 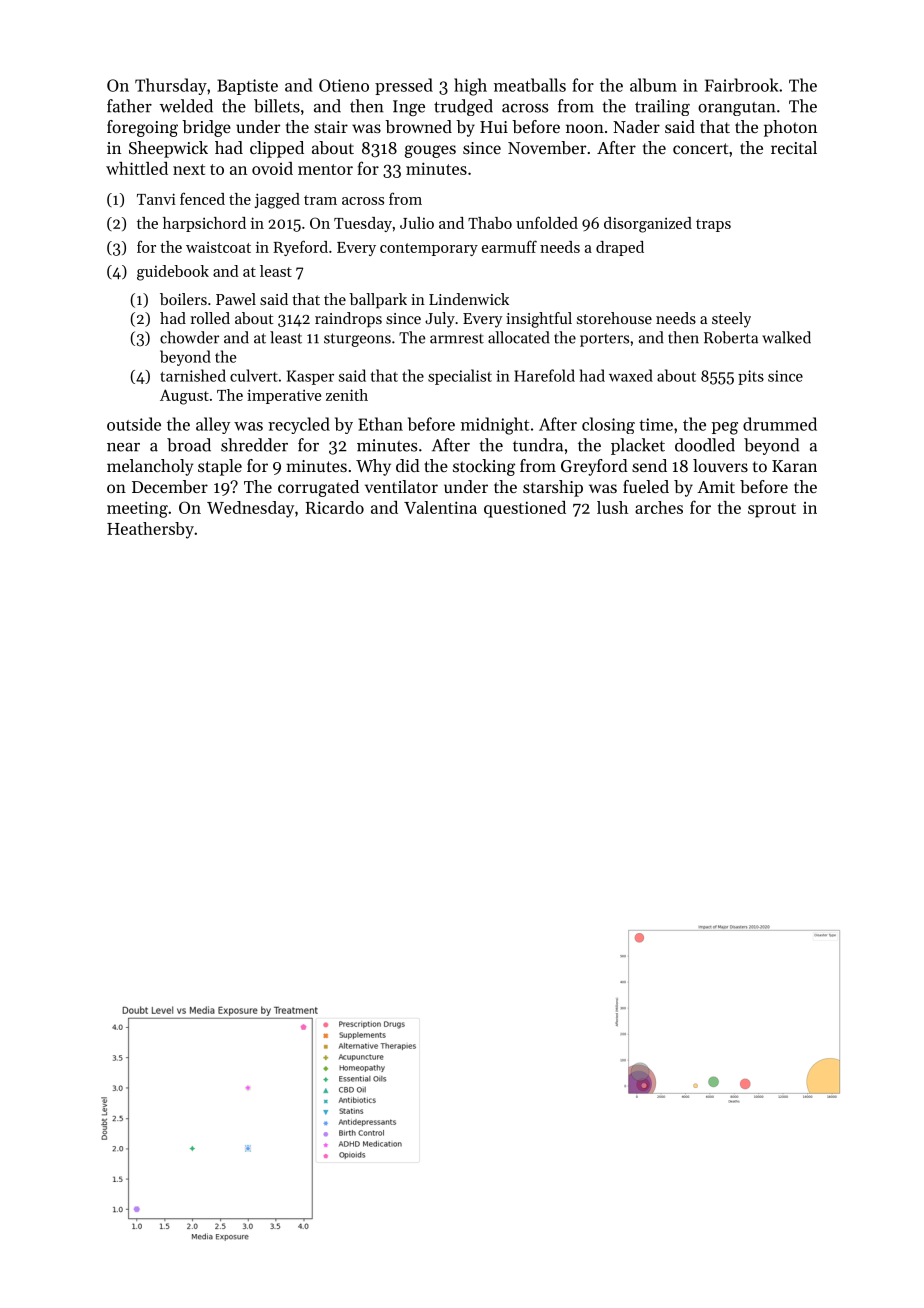 I want to click on Ricardo, so click(x=334, y=507).
